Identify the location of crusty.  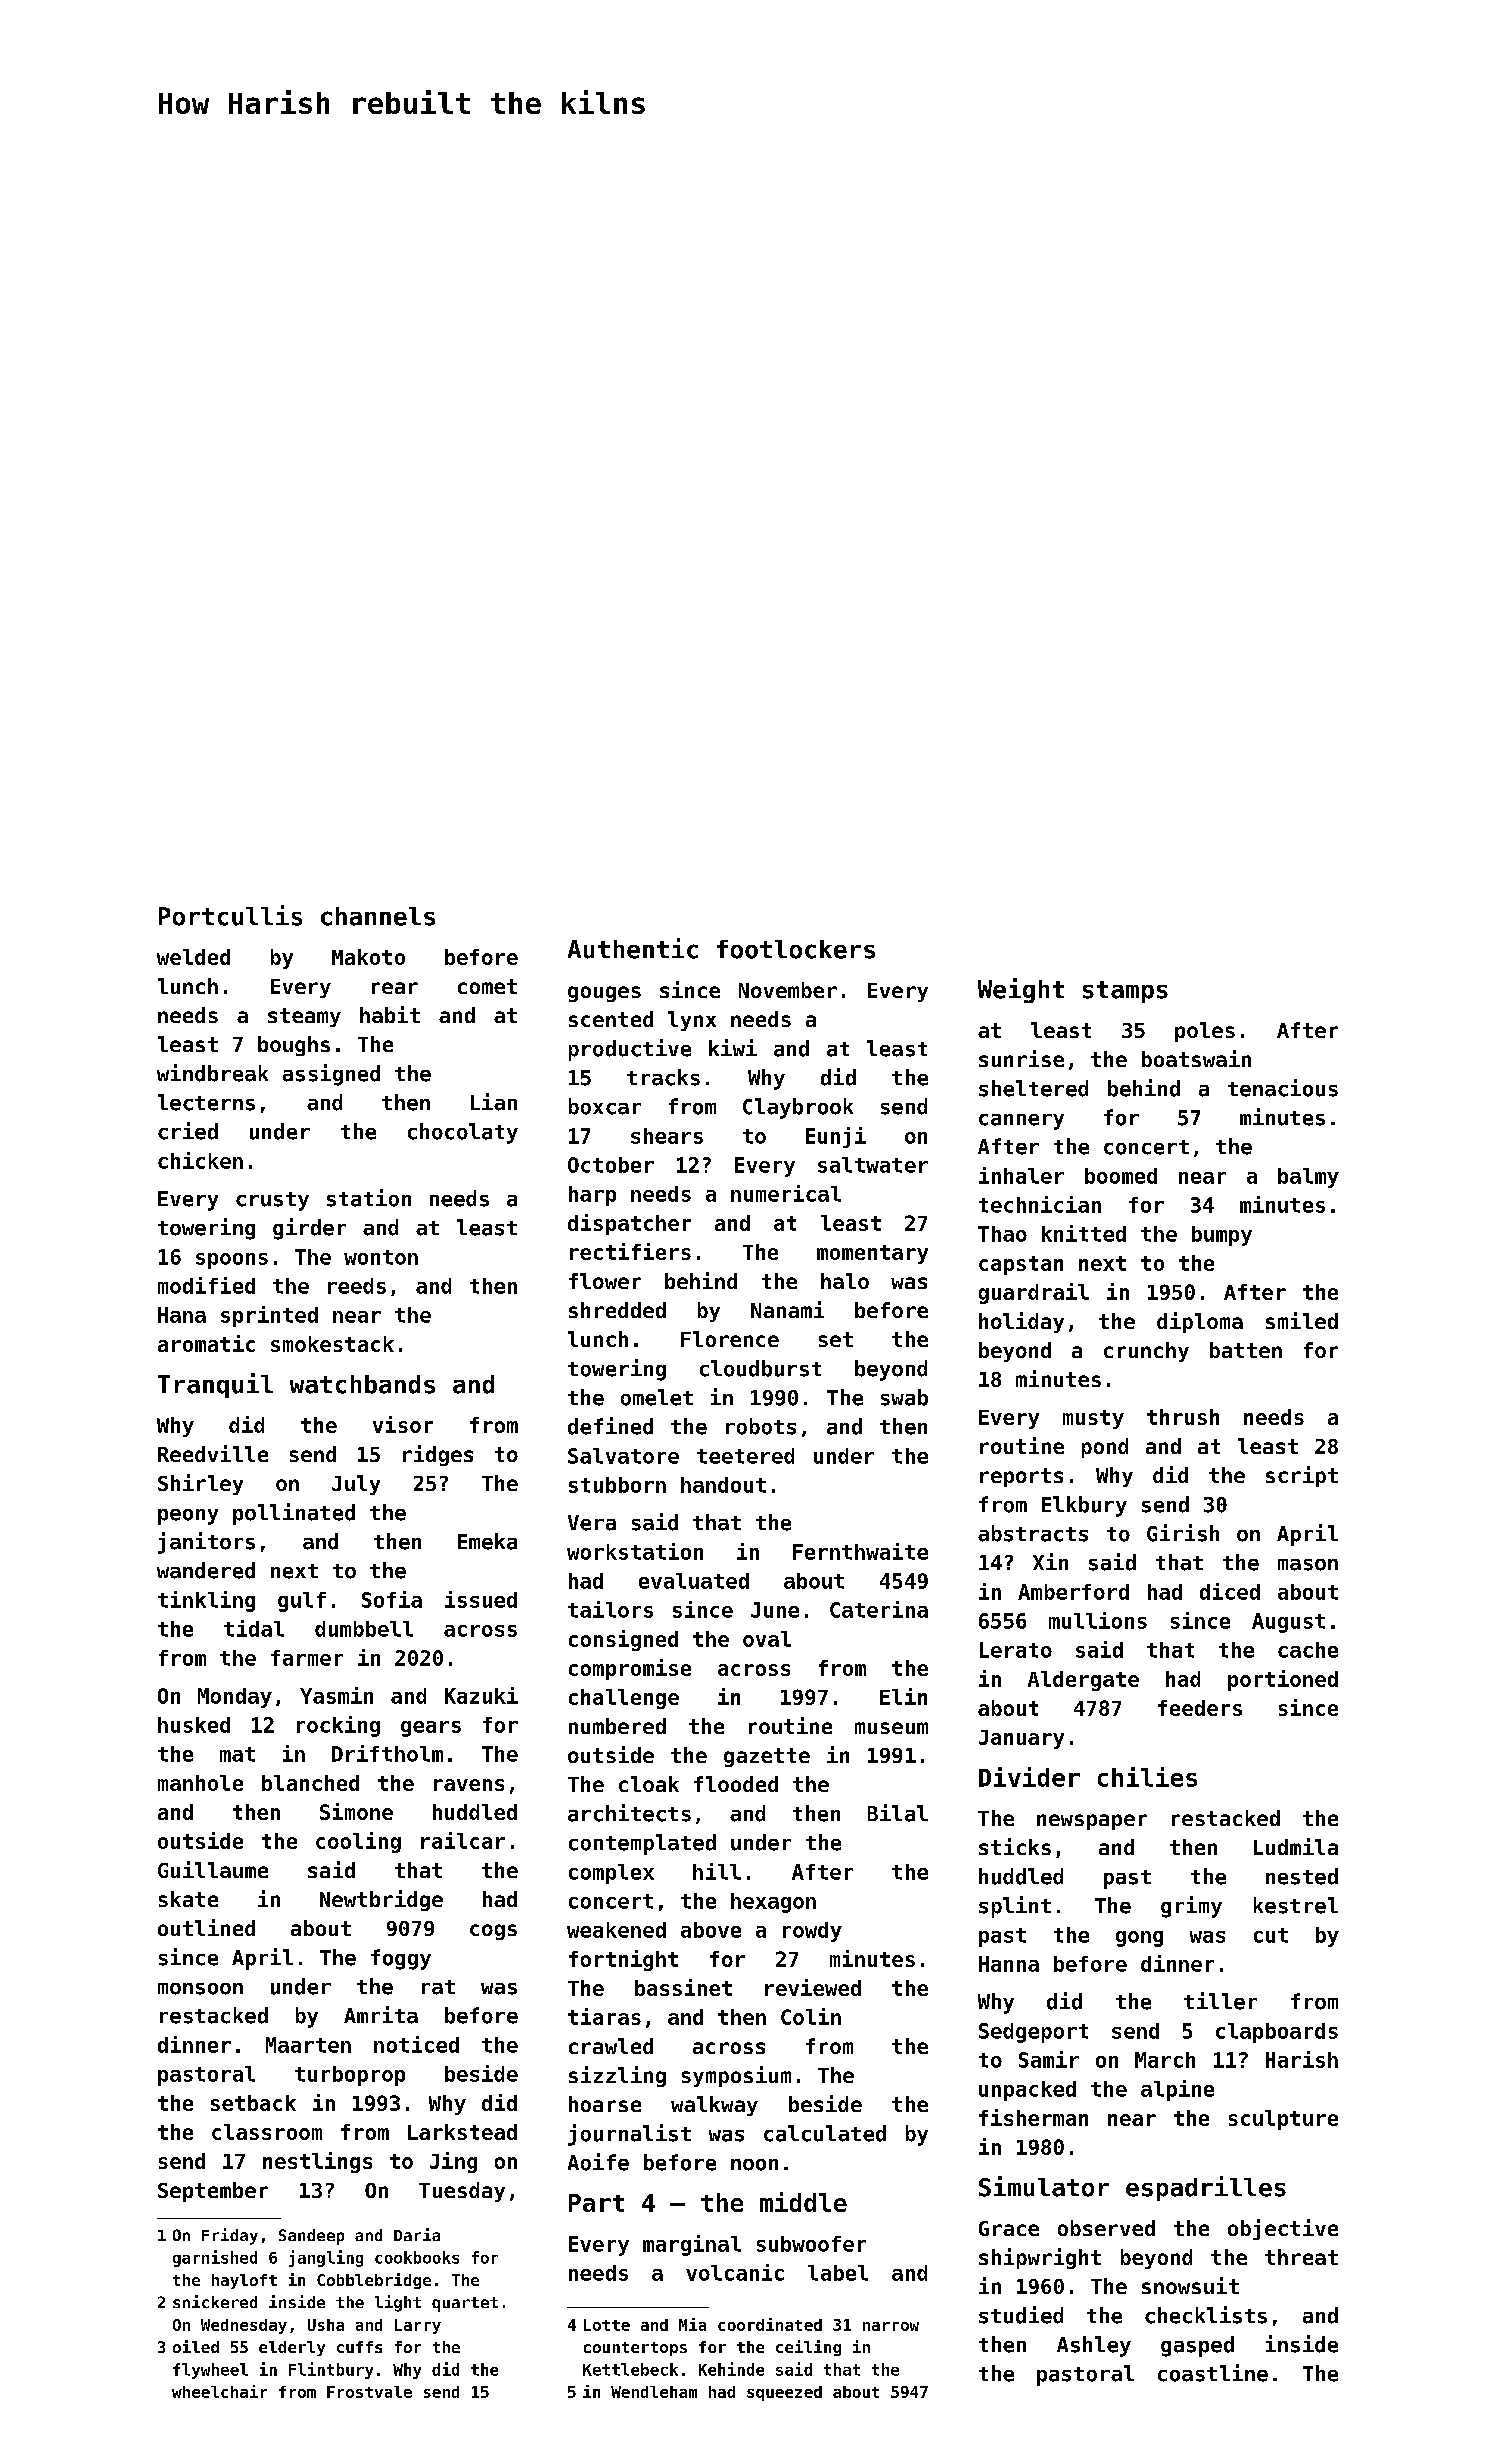
(272, 1201).
